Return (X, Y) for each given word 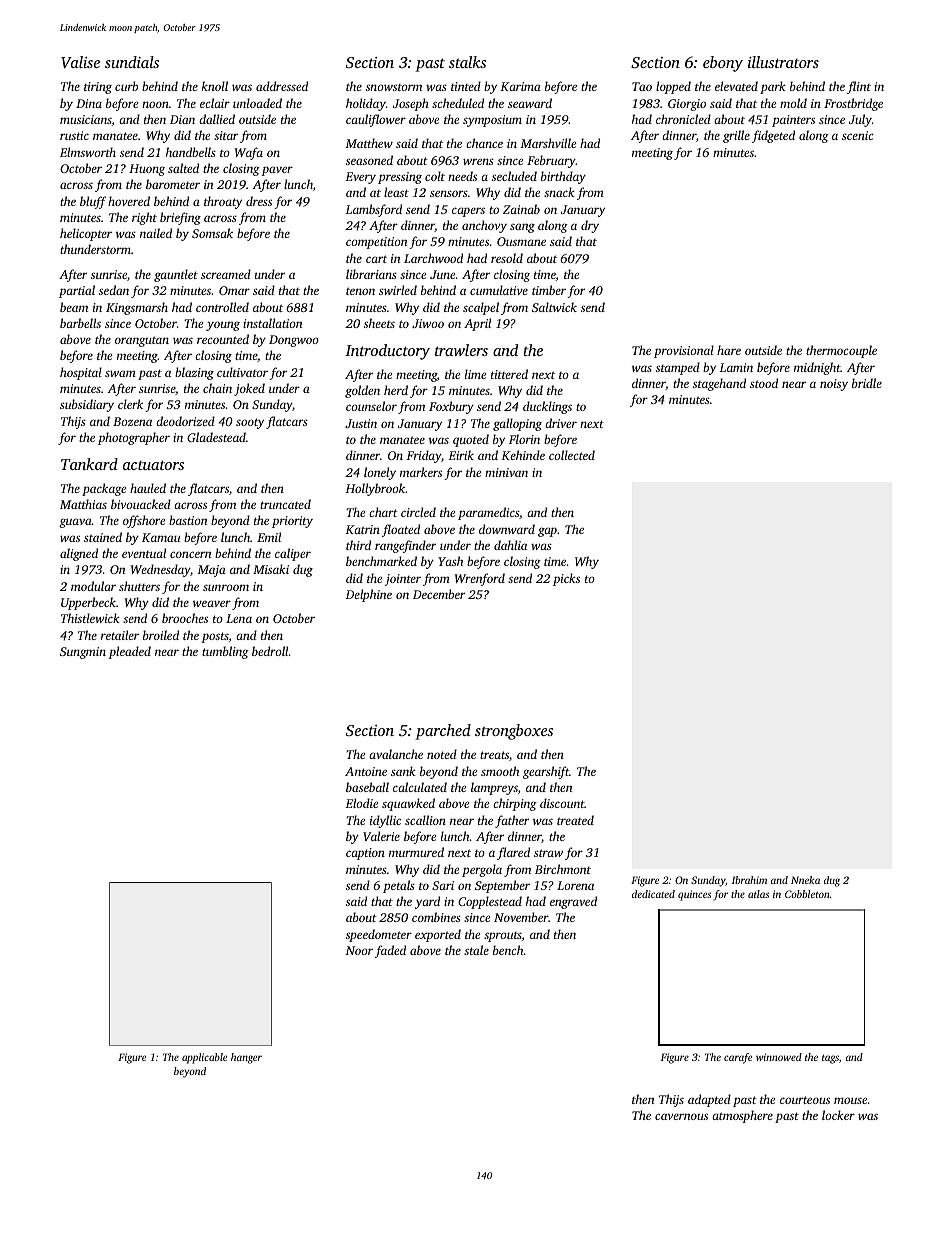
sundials (132, 62)
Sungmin (83, 653)
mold (793, 103)
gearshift (546, 772)
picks (566, 579)
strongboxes (514, 732)
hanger (246, 1058)
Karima (520, 86)
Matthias (83, 504)
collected (572, 455)
